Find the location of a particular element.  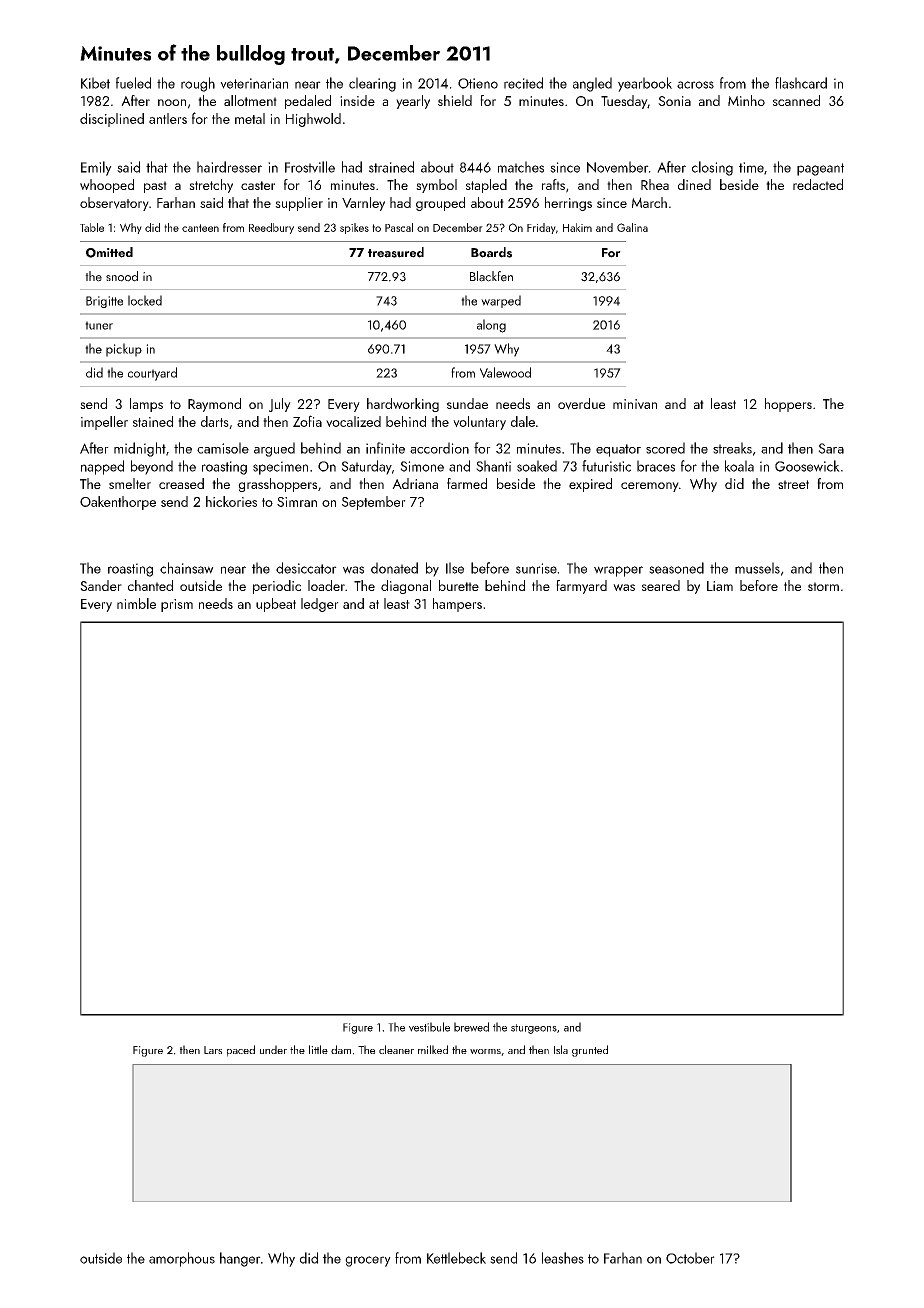

October is located at coordinates (690, 1258).
